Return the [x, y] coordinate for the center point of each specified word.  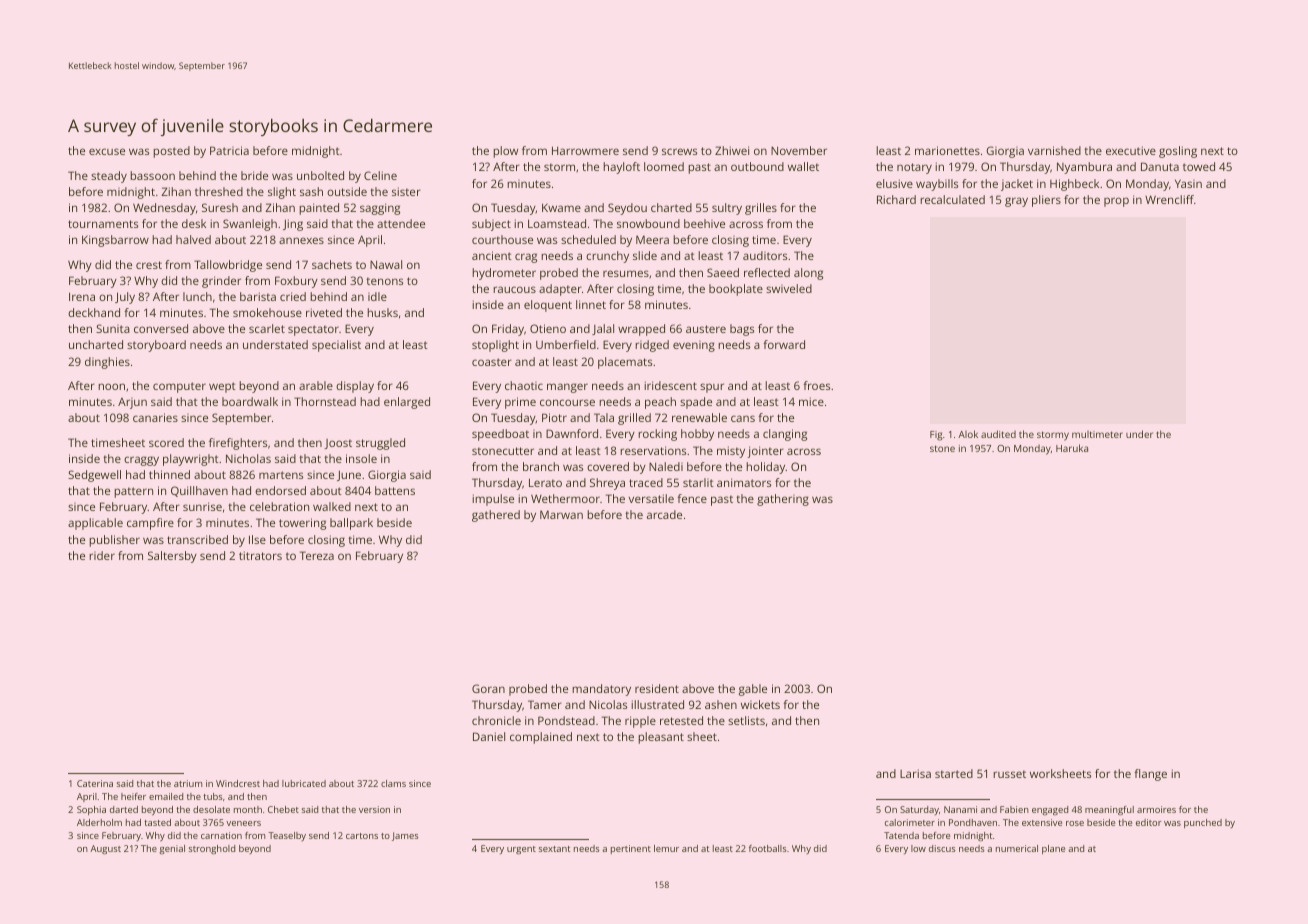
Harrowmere [585, 150]
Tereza [317, 555]
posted [171, 152]
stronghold [212, 849]
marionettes [947, 150]
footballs [768, 848]
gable [753, 690]
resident [657, 688]
